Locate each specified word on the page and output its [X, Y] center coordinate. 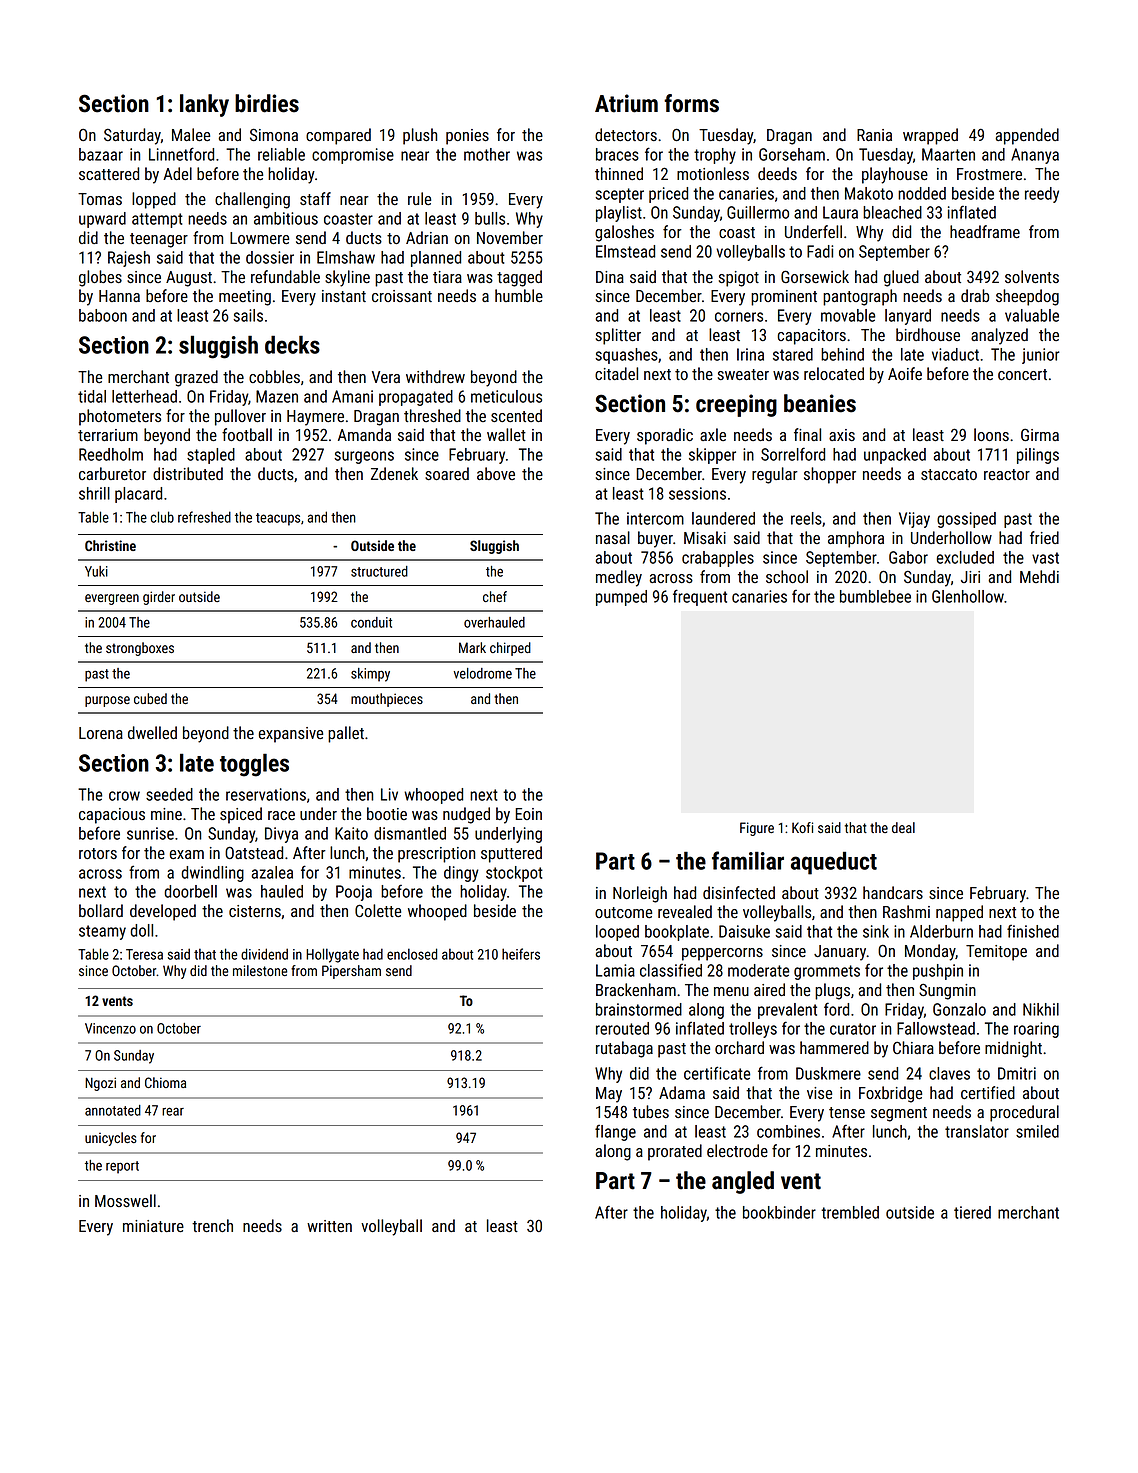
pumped [621, 598]
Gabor [908, 557]
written [329, 1226]
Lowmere [259, 238]
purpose [107, 701]
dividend [264, 954]
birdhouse [928, 334]
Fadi [820, 251]
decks [292, 344]
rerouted [622, 1028]
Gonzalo [959, 1009]
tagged [519, 278]
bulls [490, 218]
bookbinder [779, 1212]
